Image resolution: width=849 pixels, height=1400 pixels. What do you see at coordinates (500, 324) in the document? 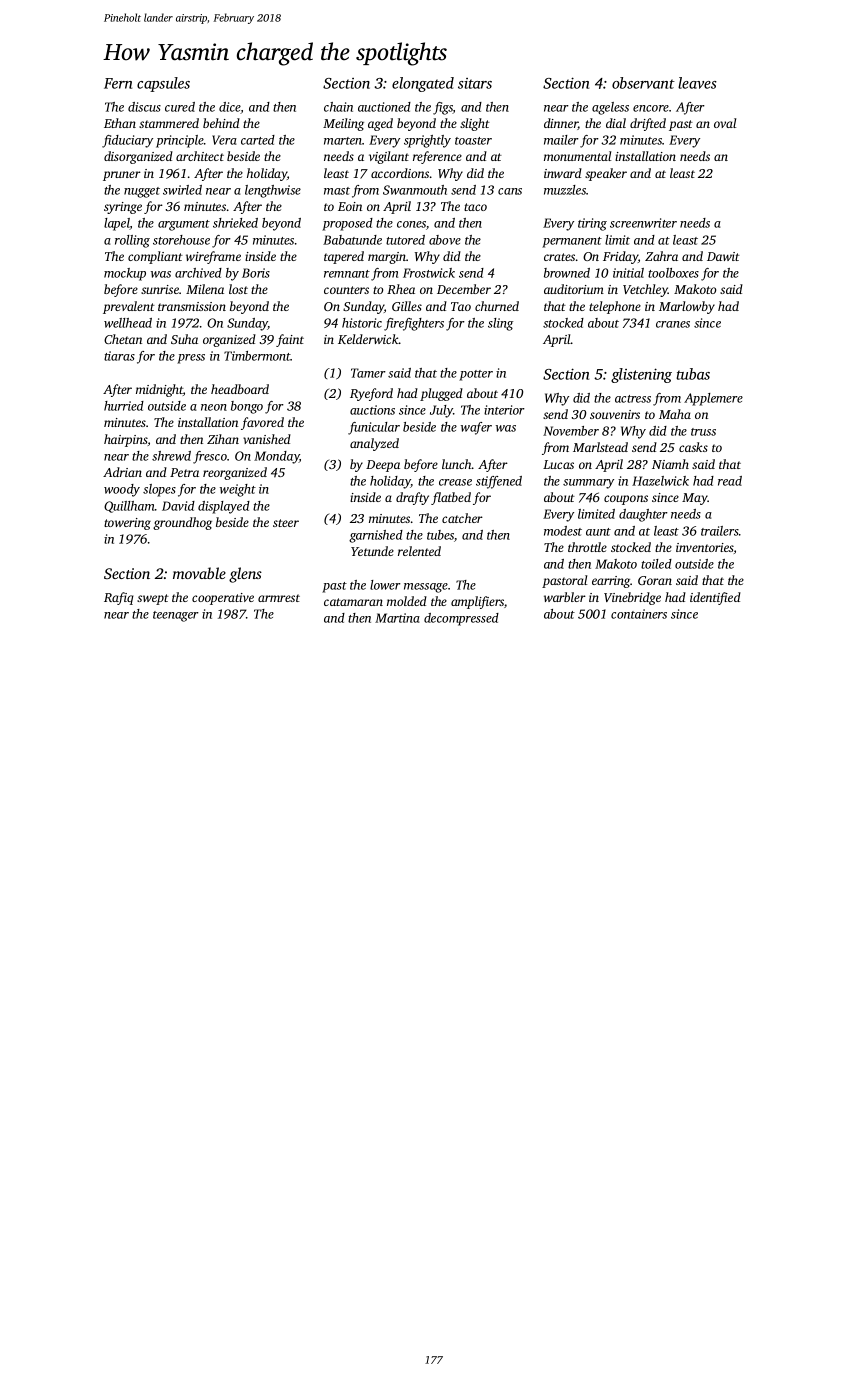
I see `sling` at bounding box center [500, 324].
